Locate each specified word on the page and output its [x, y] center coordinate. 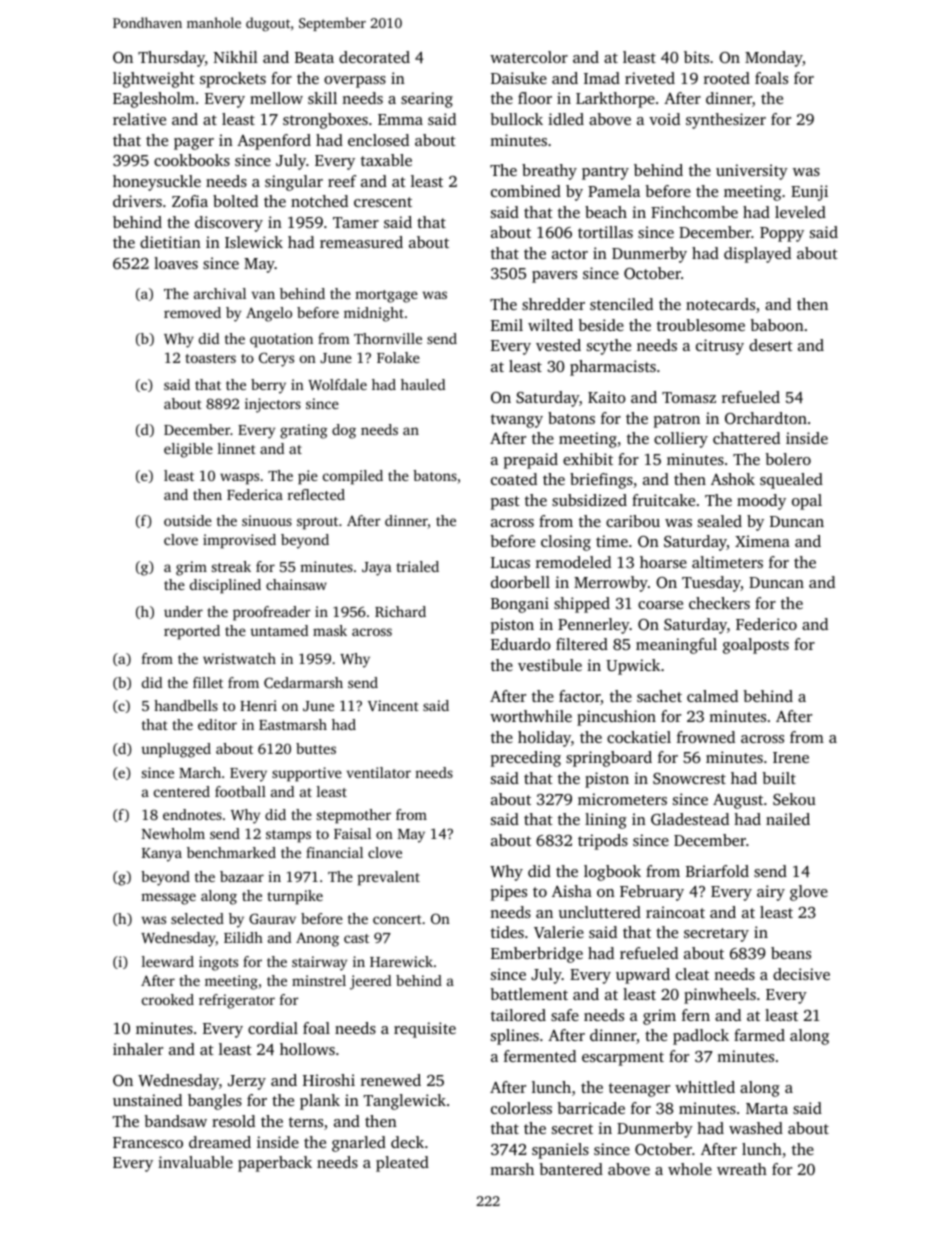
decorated [374, 57]
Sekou [794, 799]
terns [306, 1122]
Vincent [393, 705]
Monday [774, 59]
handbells [186, 705]
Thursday [171, 59]
